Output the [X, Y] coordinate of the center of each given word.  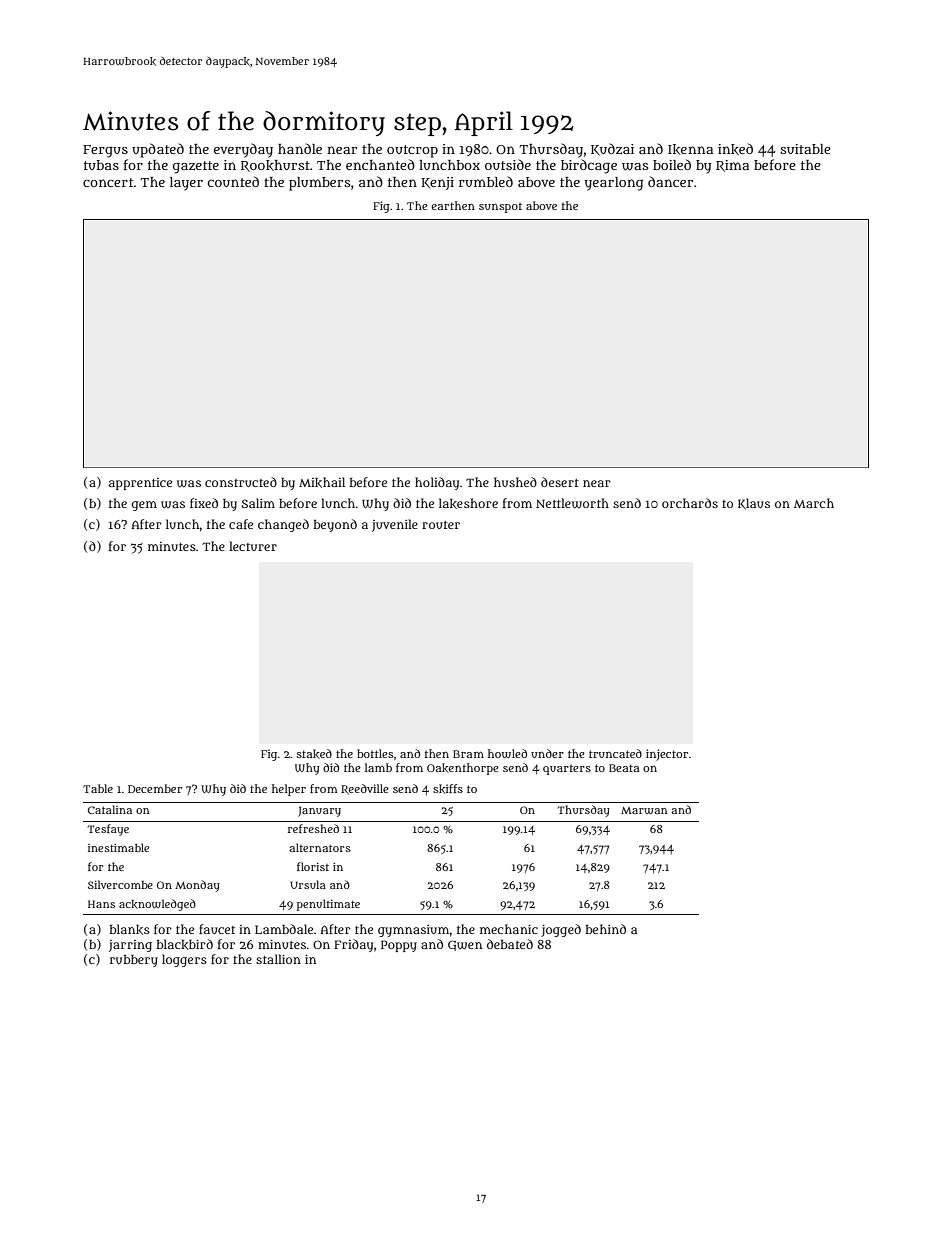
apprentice [140, 484]
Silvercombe [120, 884]
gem [144, 506]
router [441, 525]
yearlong [614, 184]
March [814, 503]
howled [507, 754]
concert [108, 182]
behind [606, 929]
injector [667, 755]
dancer [670, 181]
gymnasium [414, 931]
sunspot [500, 207]
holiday [437, 483]
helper [289, 790]
